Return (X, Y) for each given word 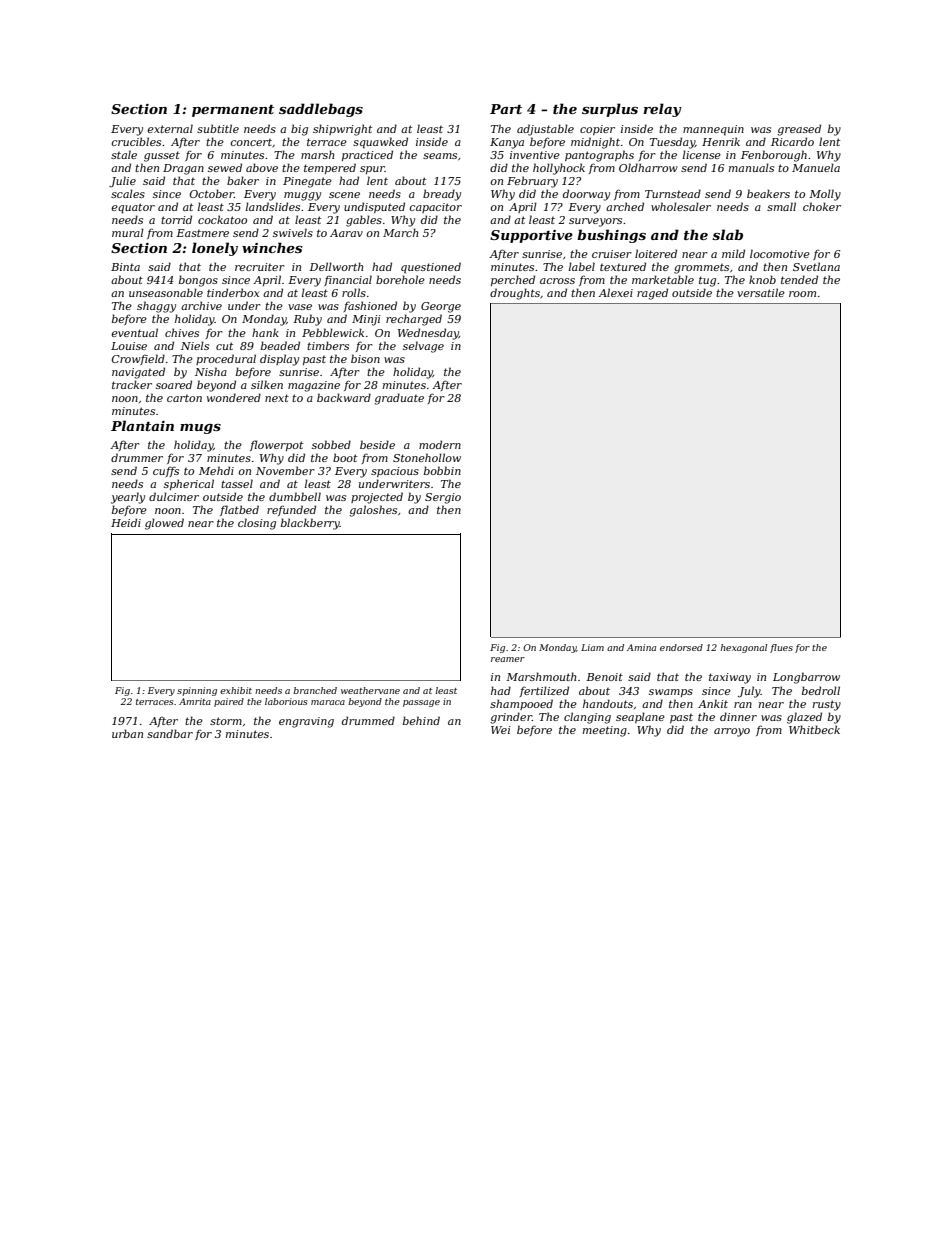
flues (781, 648)
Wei (501, 730)
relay (663, 110)
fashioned (370, 306)
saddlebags (321, 110)
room (802, 294)
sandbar (170, 733)
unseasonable (166, 292)
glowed (164, 524)
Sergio (443, 498)
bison (365, 358)
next (277, 398)
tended (799, 279)
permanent (233, 111)
